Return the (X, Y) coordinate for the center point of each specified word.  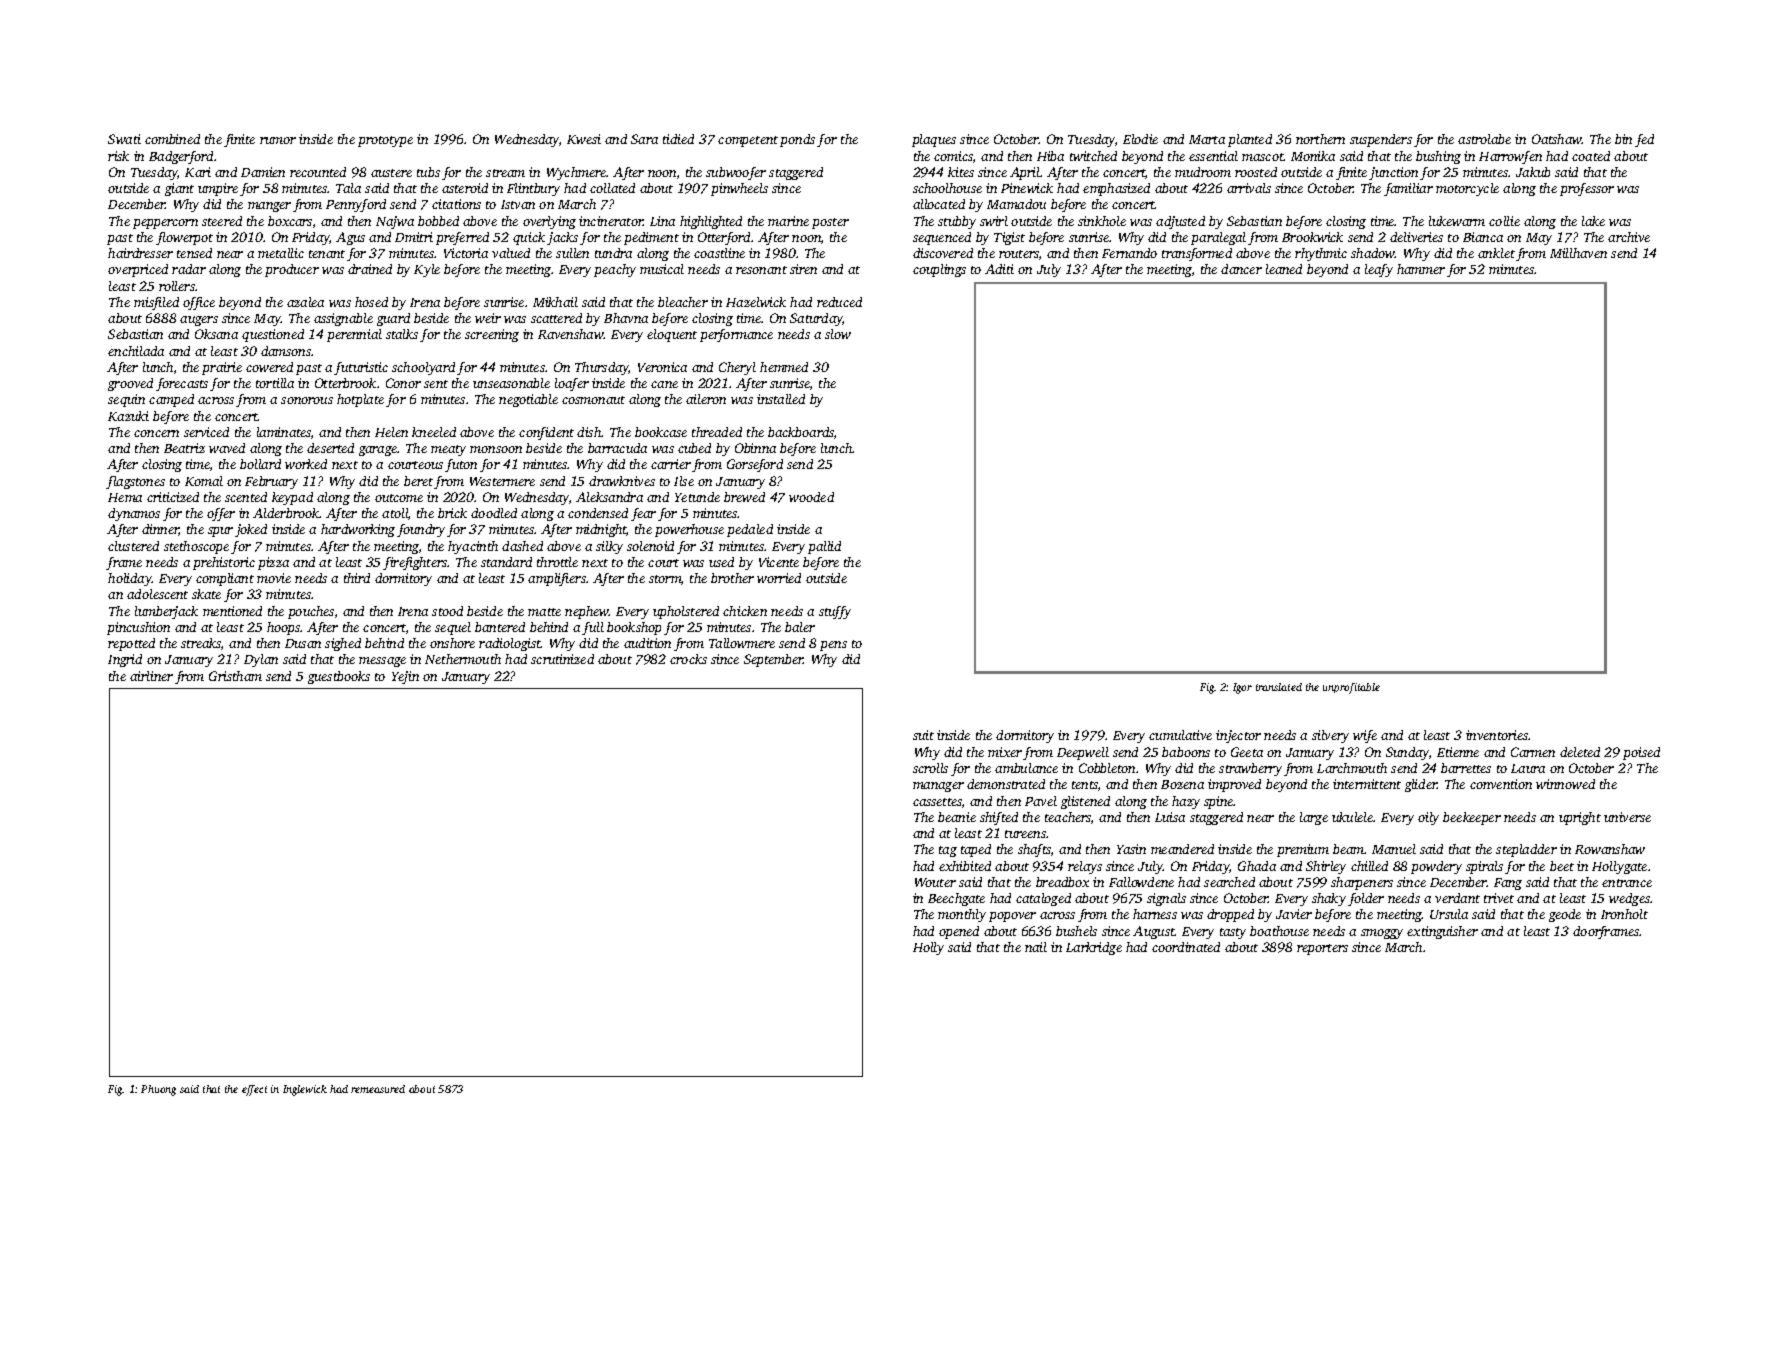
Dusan (303, 643)
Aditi (999, 269)
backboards (801, 432)
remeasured (378, 1089)
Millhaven (1578, 253)
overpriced (138, 270)
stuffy (835, 612)
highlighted (711, 222)
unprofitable (1351, 688)
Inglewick (305, 1090)
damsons (286, 351)
